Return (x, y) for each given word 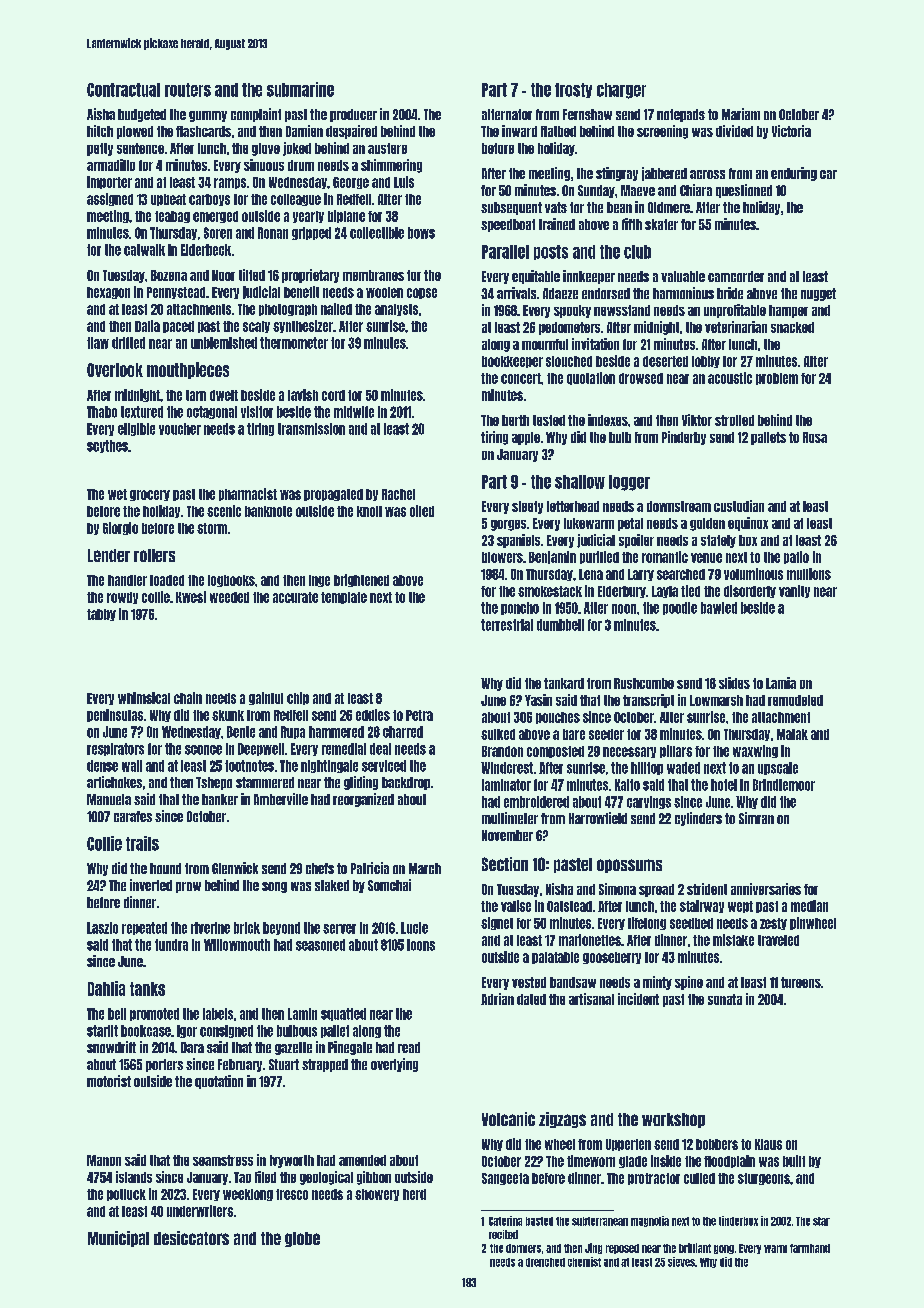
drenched (545, 1262)
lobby (706, 362)
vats (556, 207)
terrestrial (507, 625)
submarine (300, 89)
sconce (203, 750)
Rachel (398, 494)
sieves (681, 1262)
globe (302, 1239)
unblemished (224, 343)
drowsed (641, 378)
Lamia (781, 683)
